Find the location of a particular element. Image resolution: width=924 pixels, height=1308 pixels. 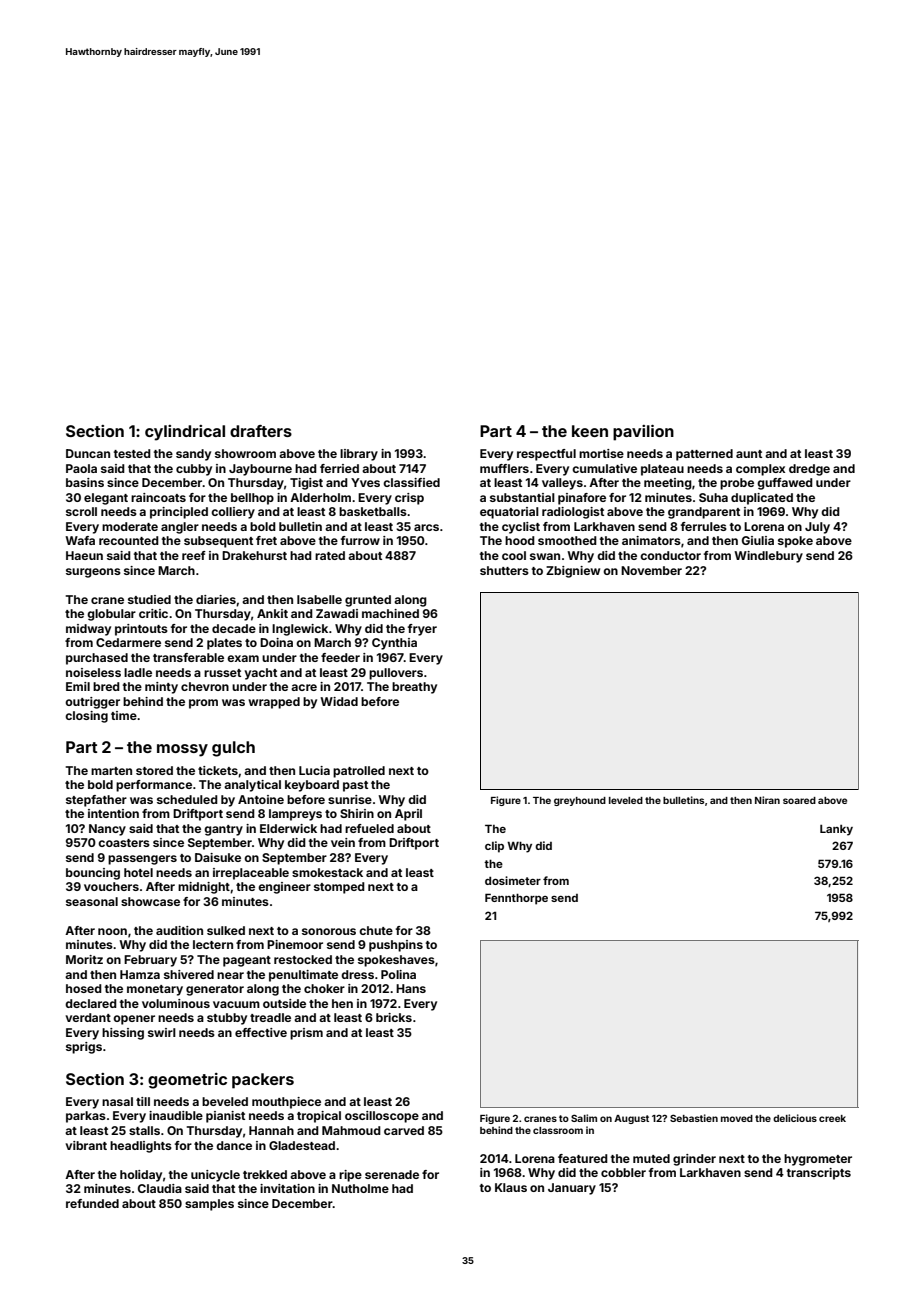

Pinemoor is located at coordinates (295, 944).
